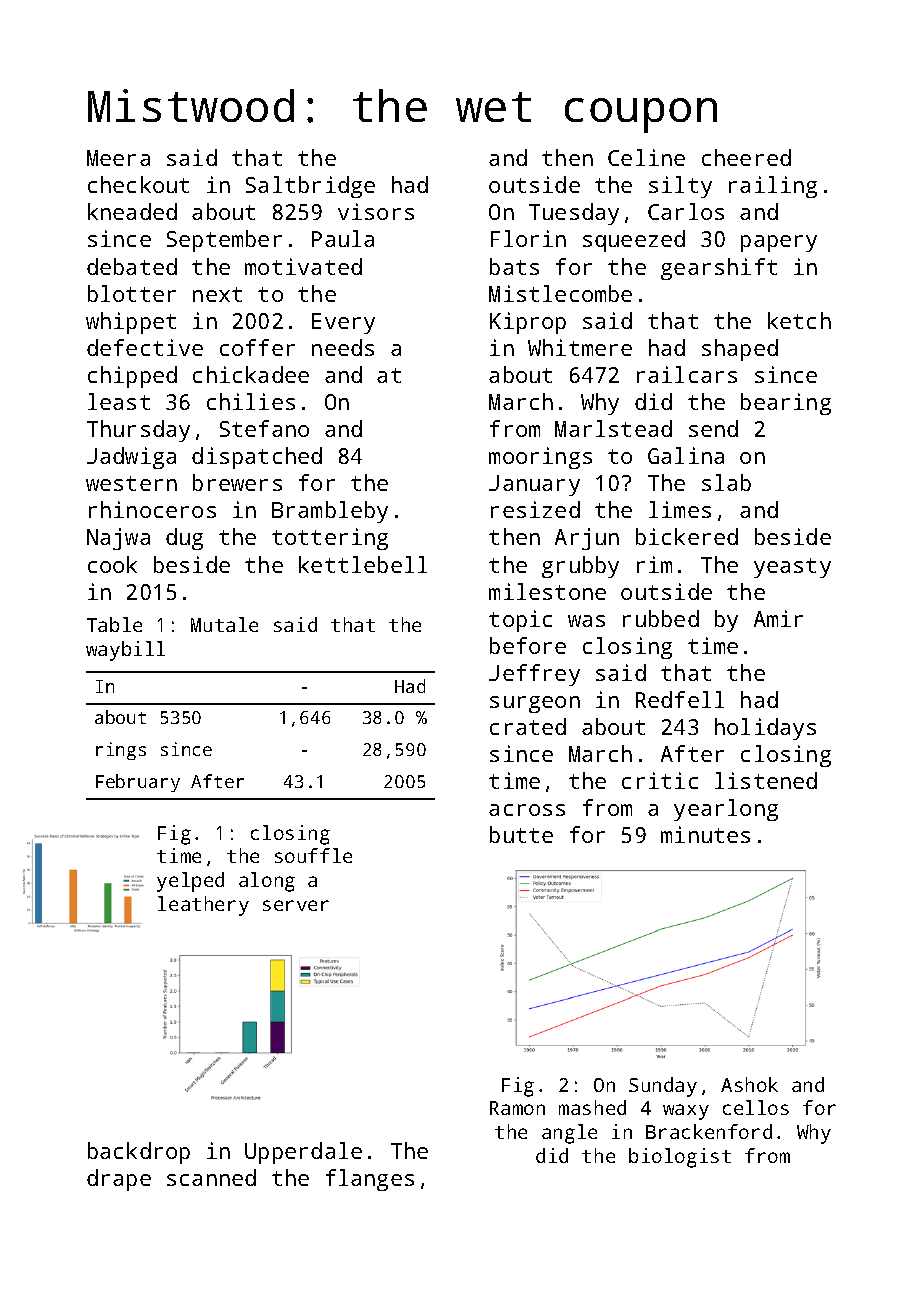 The image size is (924, 1311). Describe the element at coordinates (786, 404) in the screenshot. I see `bearing` at that location.
